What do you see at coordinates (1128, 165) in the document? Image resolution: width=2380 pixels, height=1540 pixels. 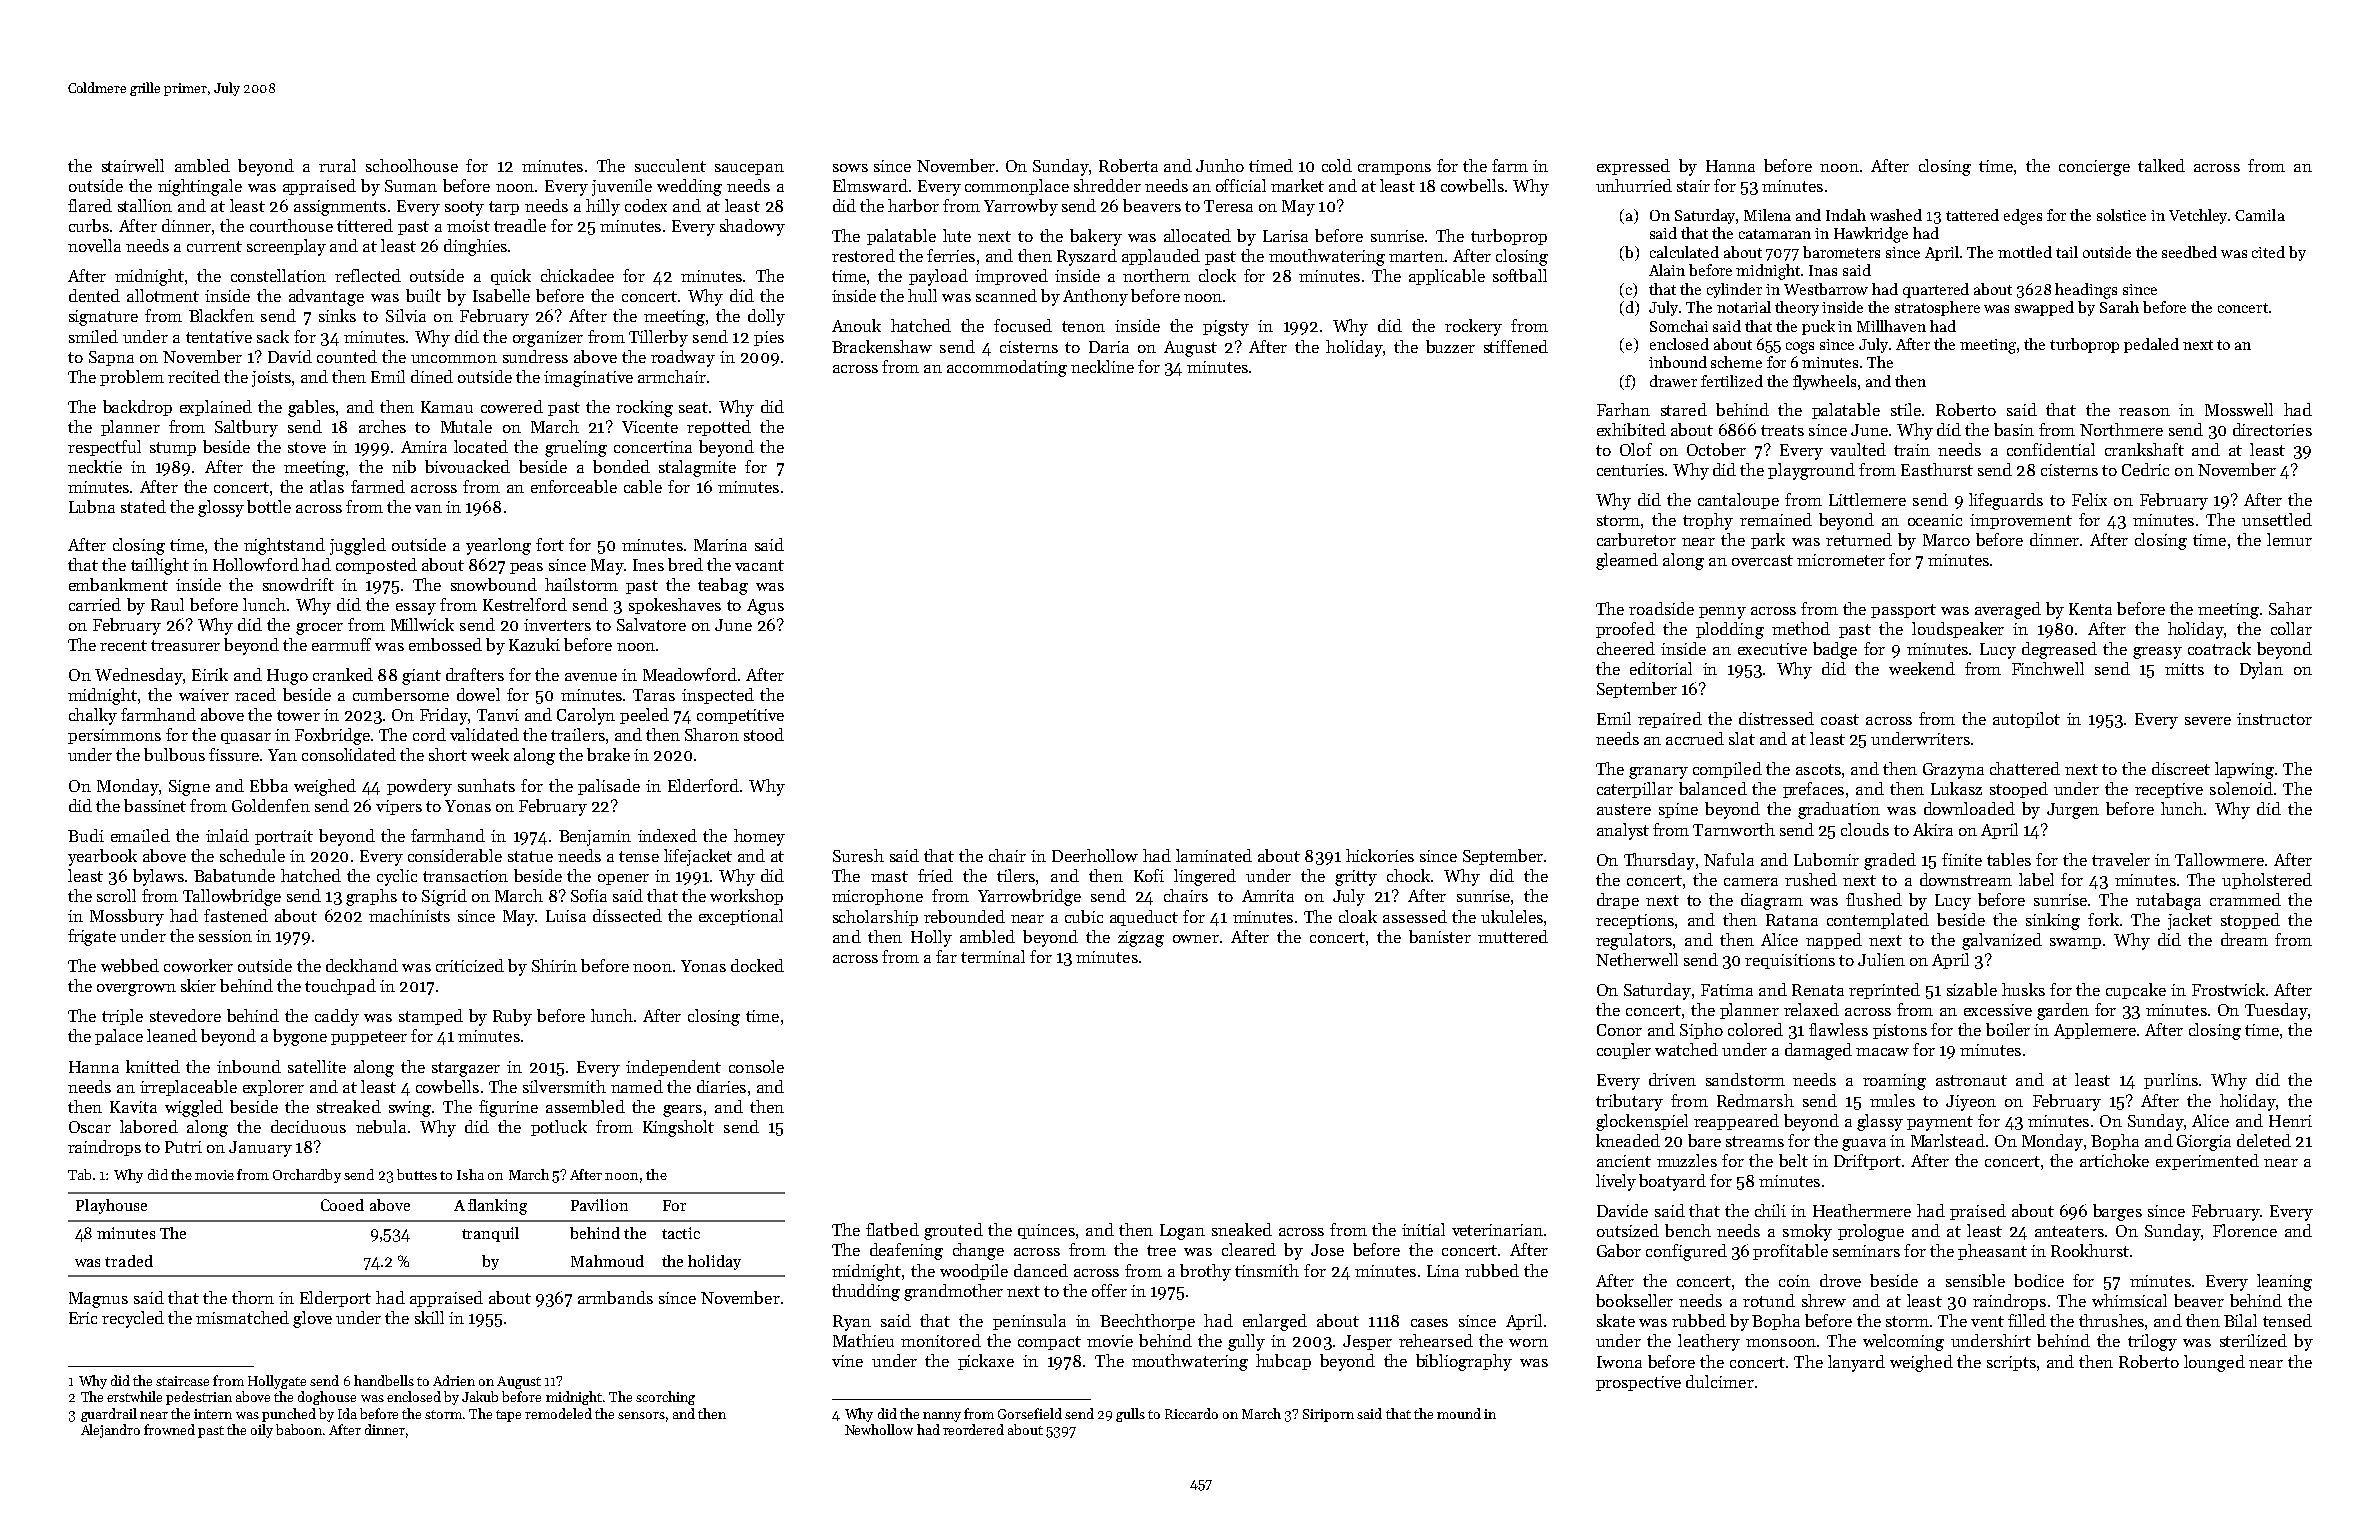 I see `Roberta` at bounding box center [1128, 165].
